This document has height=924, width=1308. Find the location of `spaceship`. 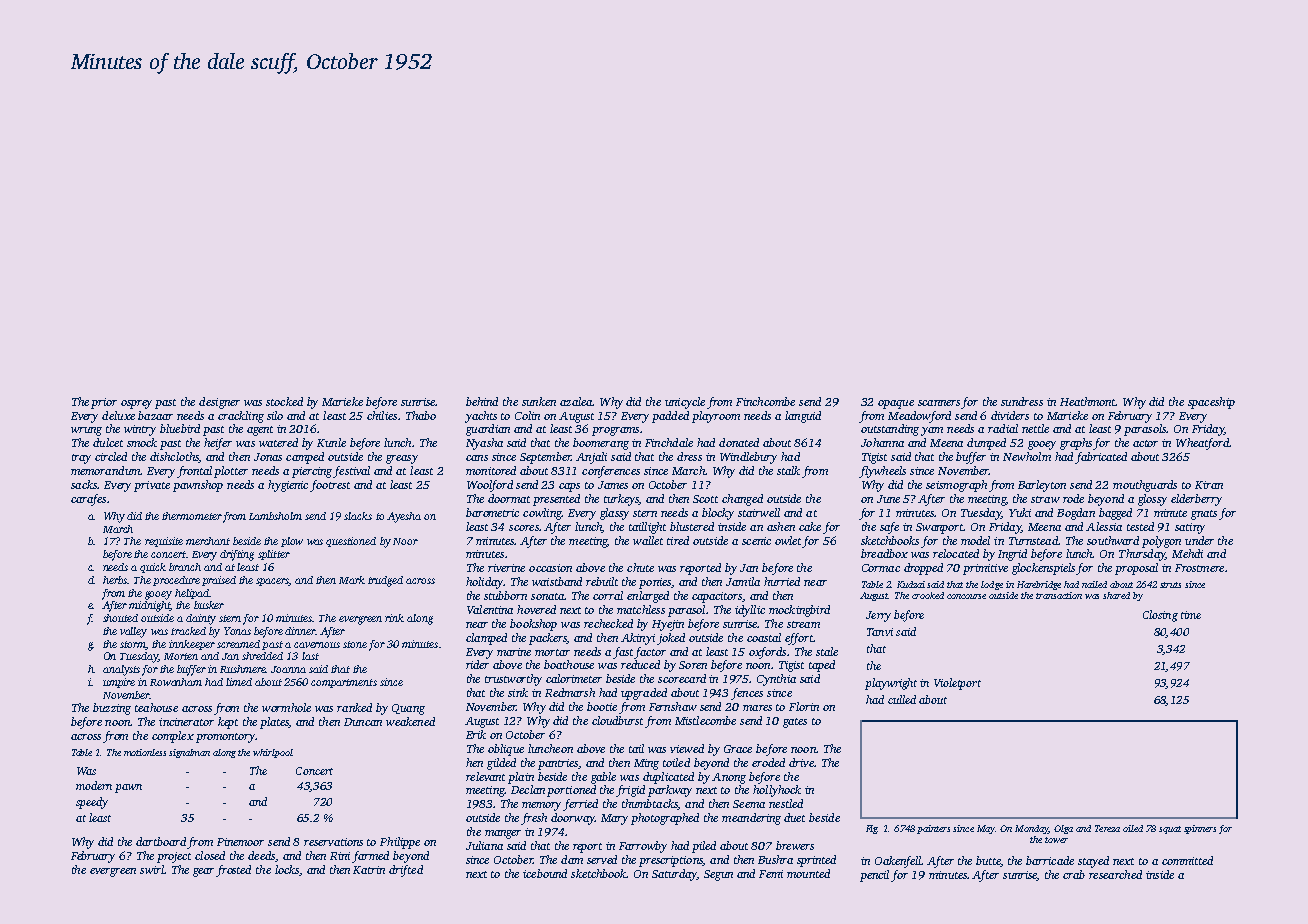

spaceship is located at coordinates (1211, 403).
